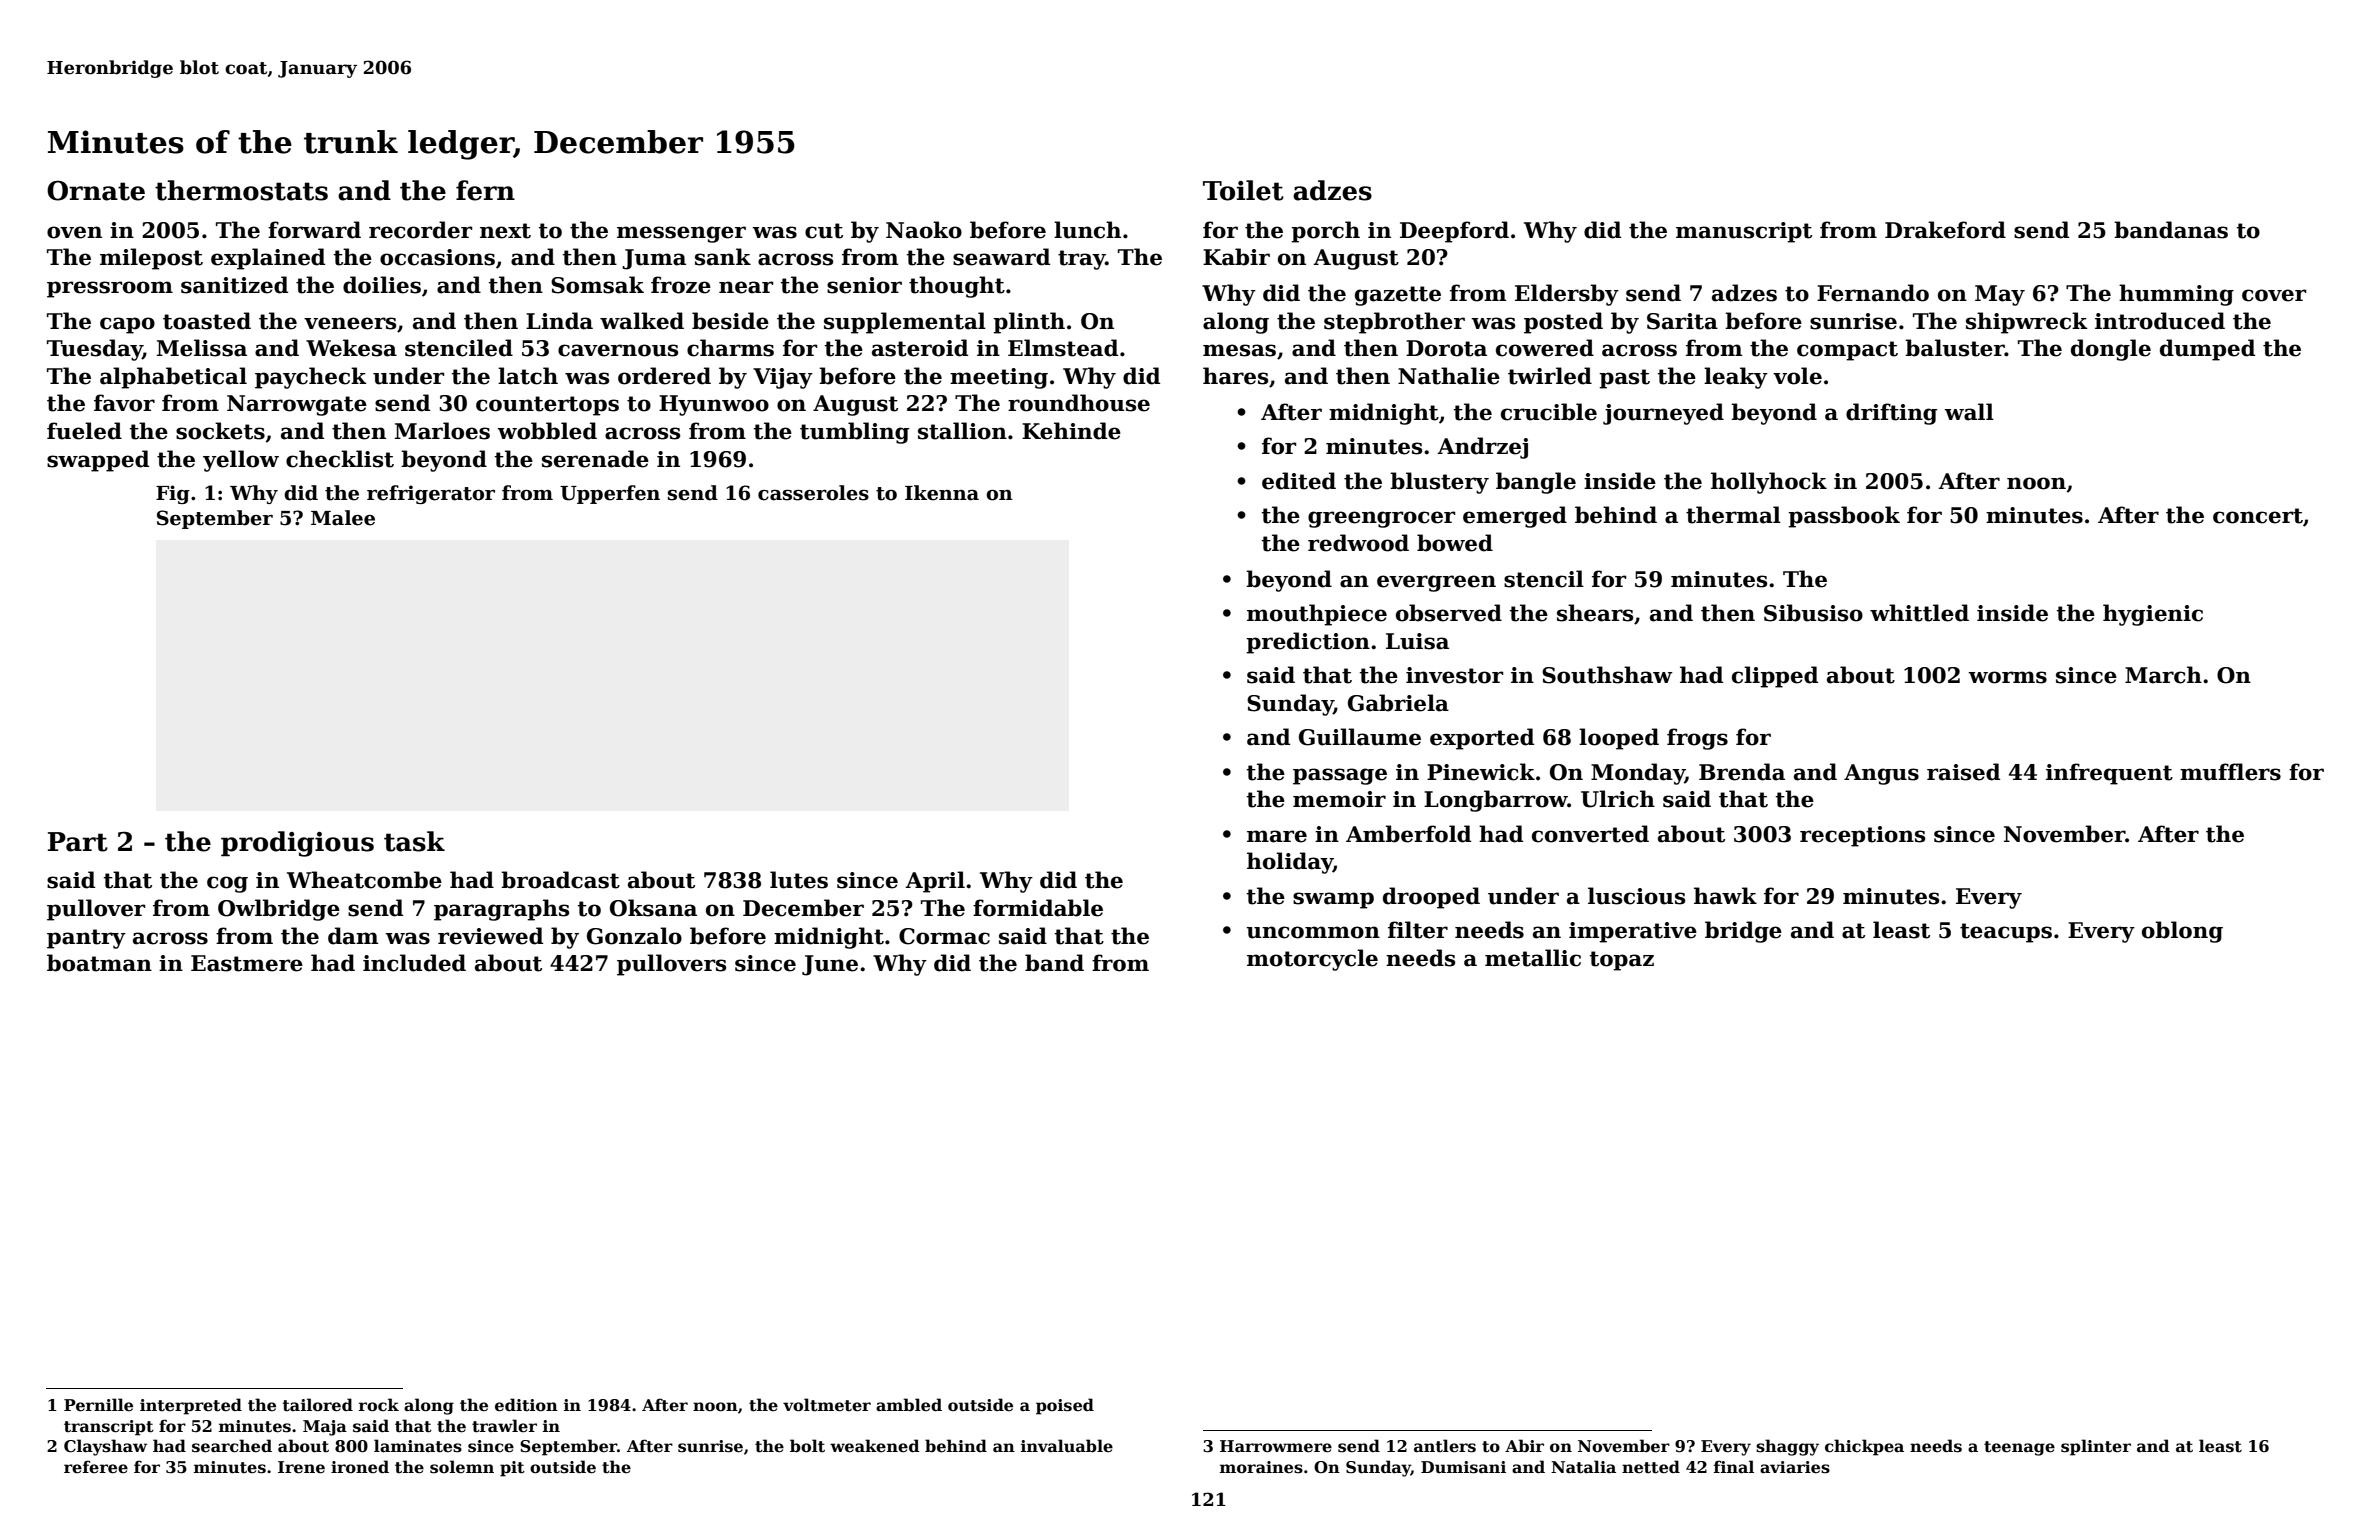 This screenshot has height=1540, width=2380. What do you see at coordinates (1065, 1406) in the screenshot?
I see `poised` at bounding box center [1065, 1406].
